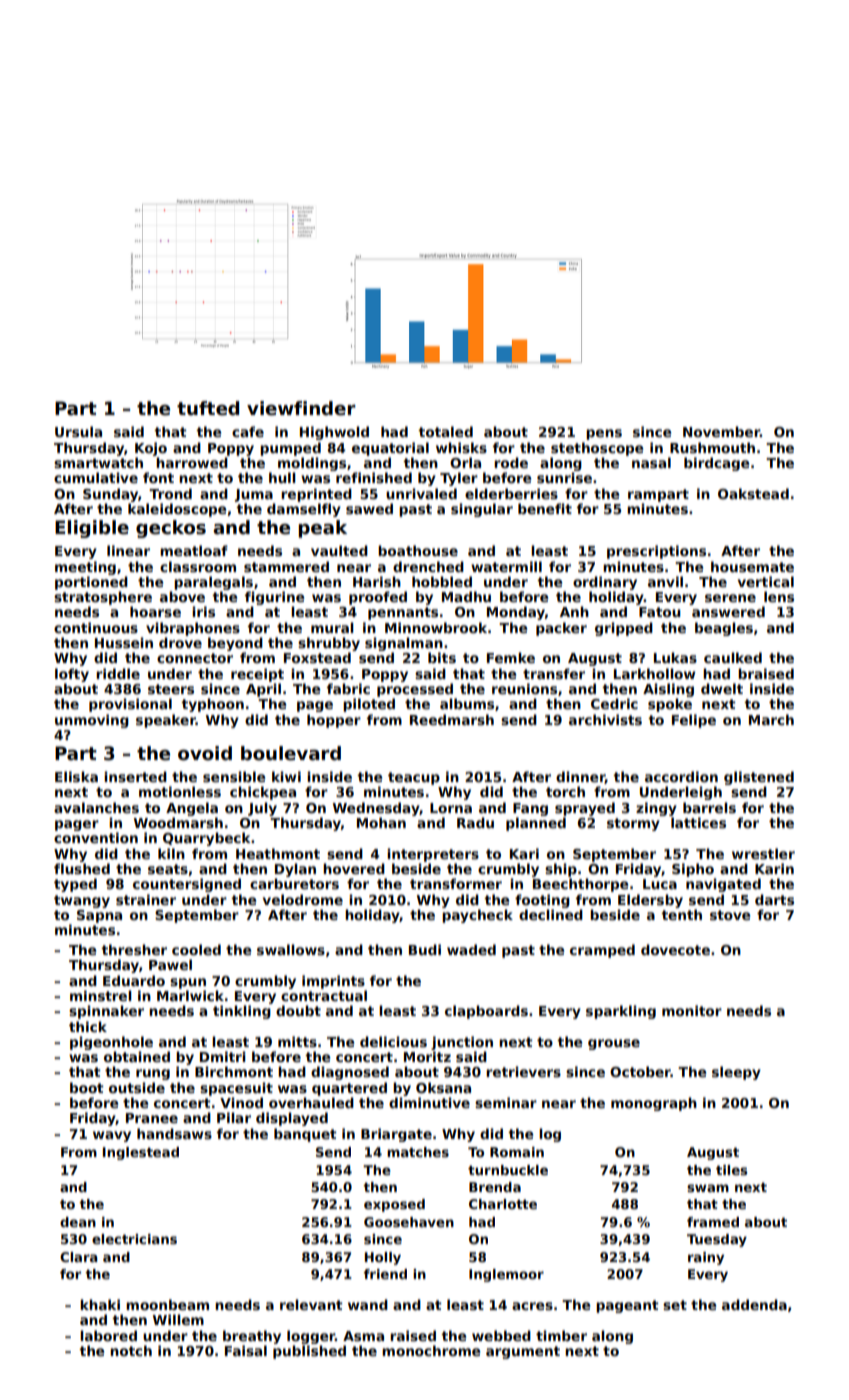 The image size is (849, 1400). Describe the element at coordinates (753, 493) in the screenshot. I see `Oakstead` at that location.
